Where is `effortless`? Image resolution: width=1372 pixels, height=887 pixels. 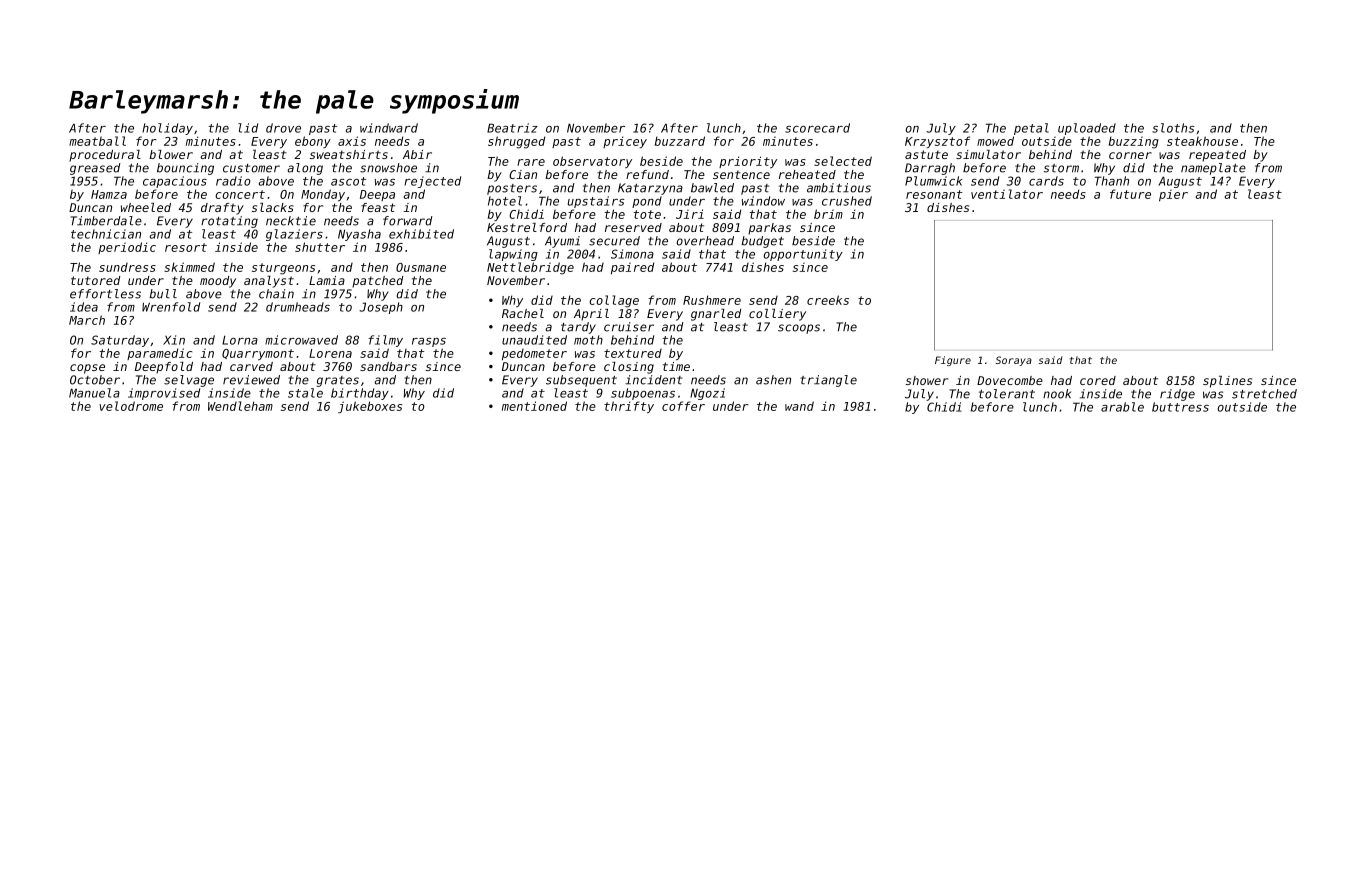 effortless is located at coordinates (105, 294).
